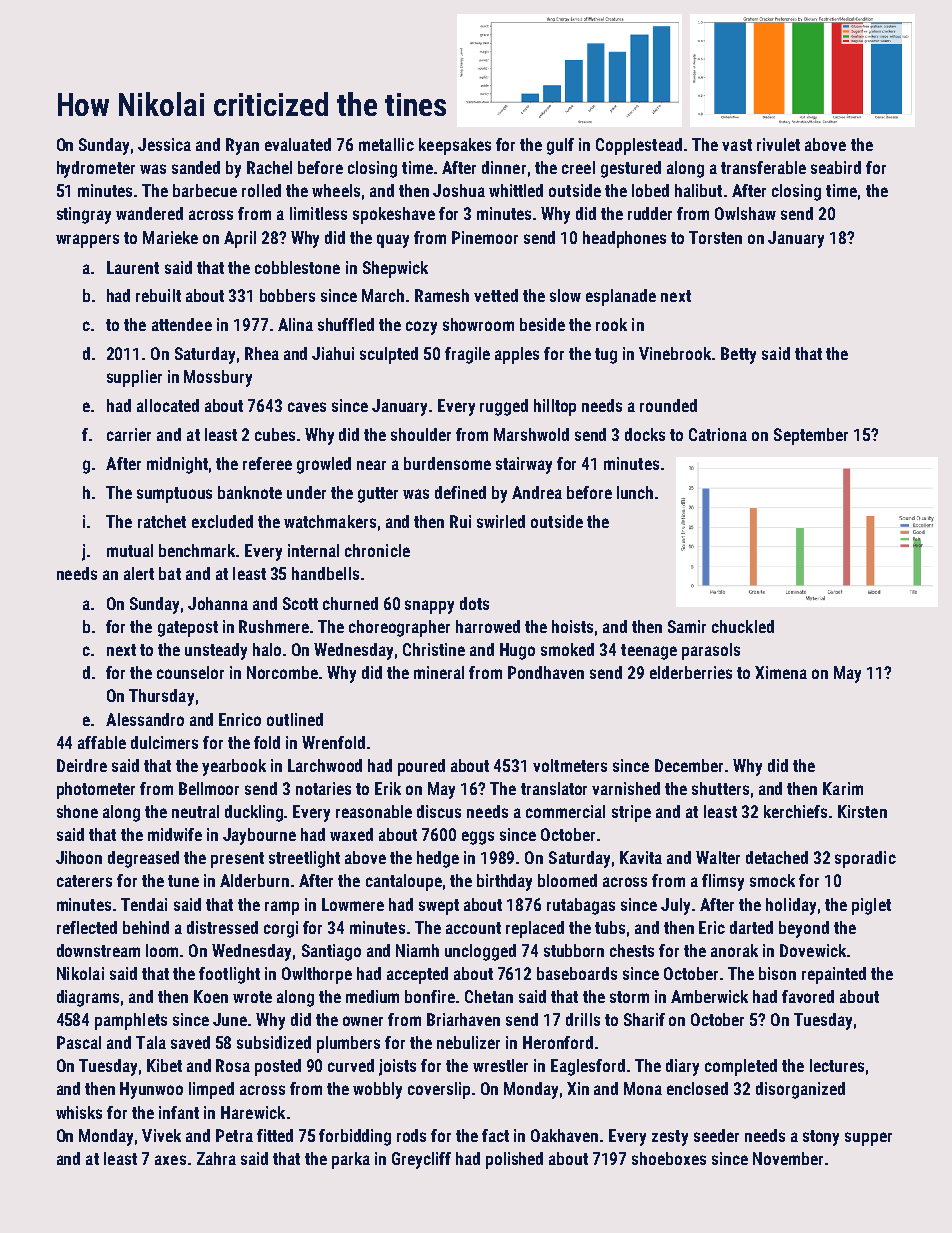  What do you see at coordinates (182, 324) in the screenshot?
I see `attendee` at bounding box center [182, 324].
